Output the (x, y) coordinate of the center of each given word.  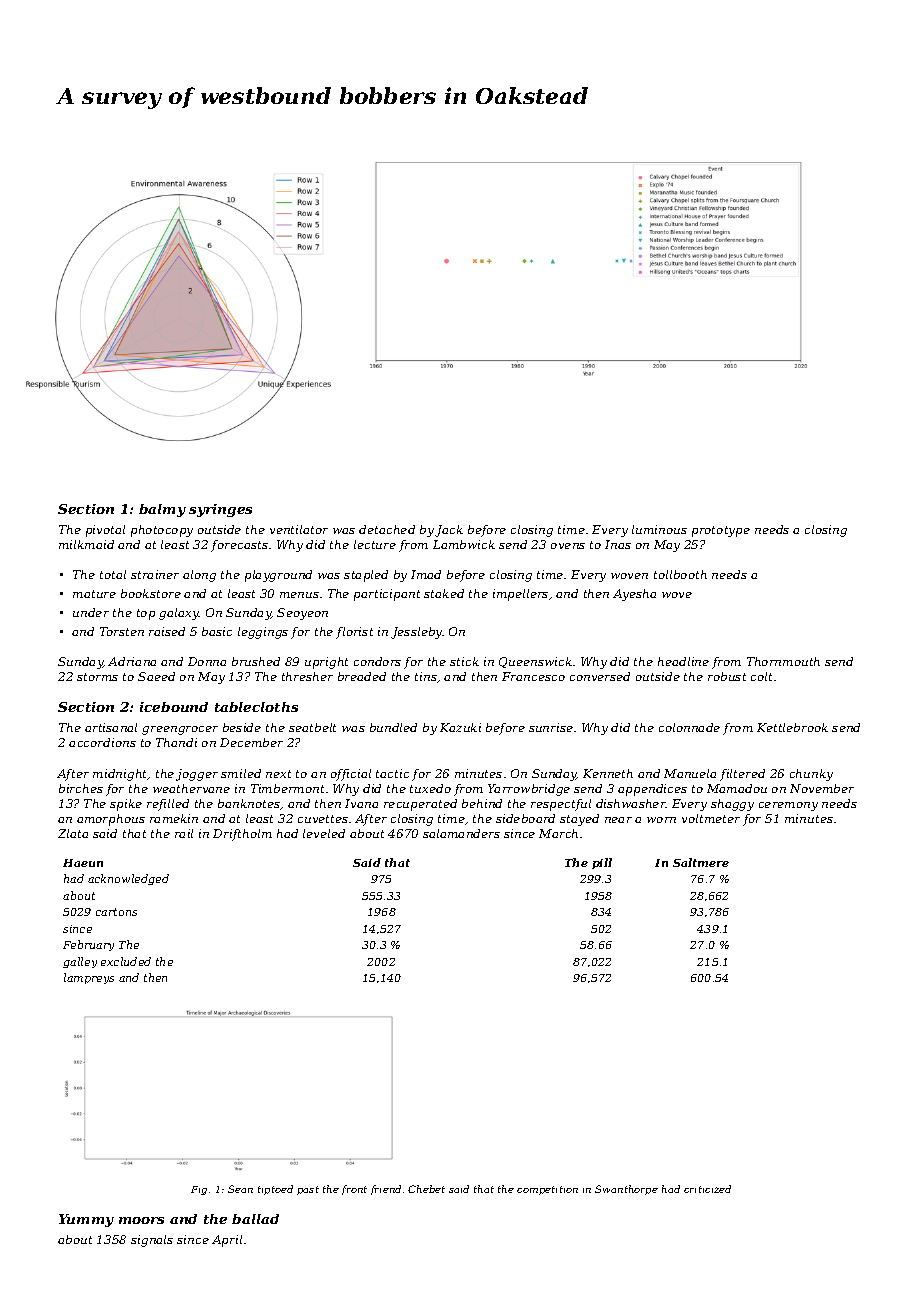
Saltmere (701, 862)
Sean (240, 1189)
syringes (220, 510)
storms (97, 677)
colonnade (689, 727)
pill (602, 863)
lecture (375, 544)
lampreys (89, 978)
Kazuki (460, 727)
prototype (721, 531)
